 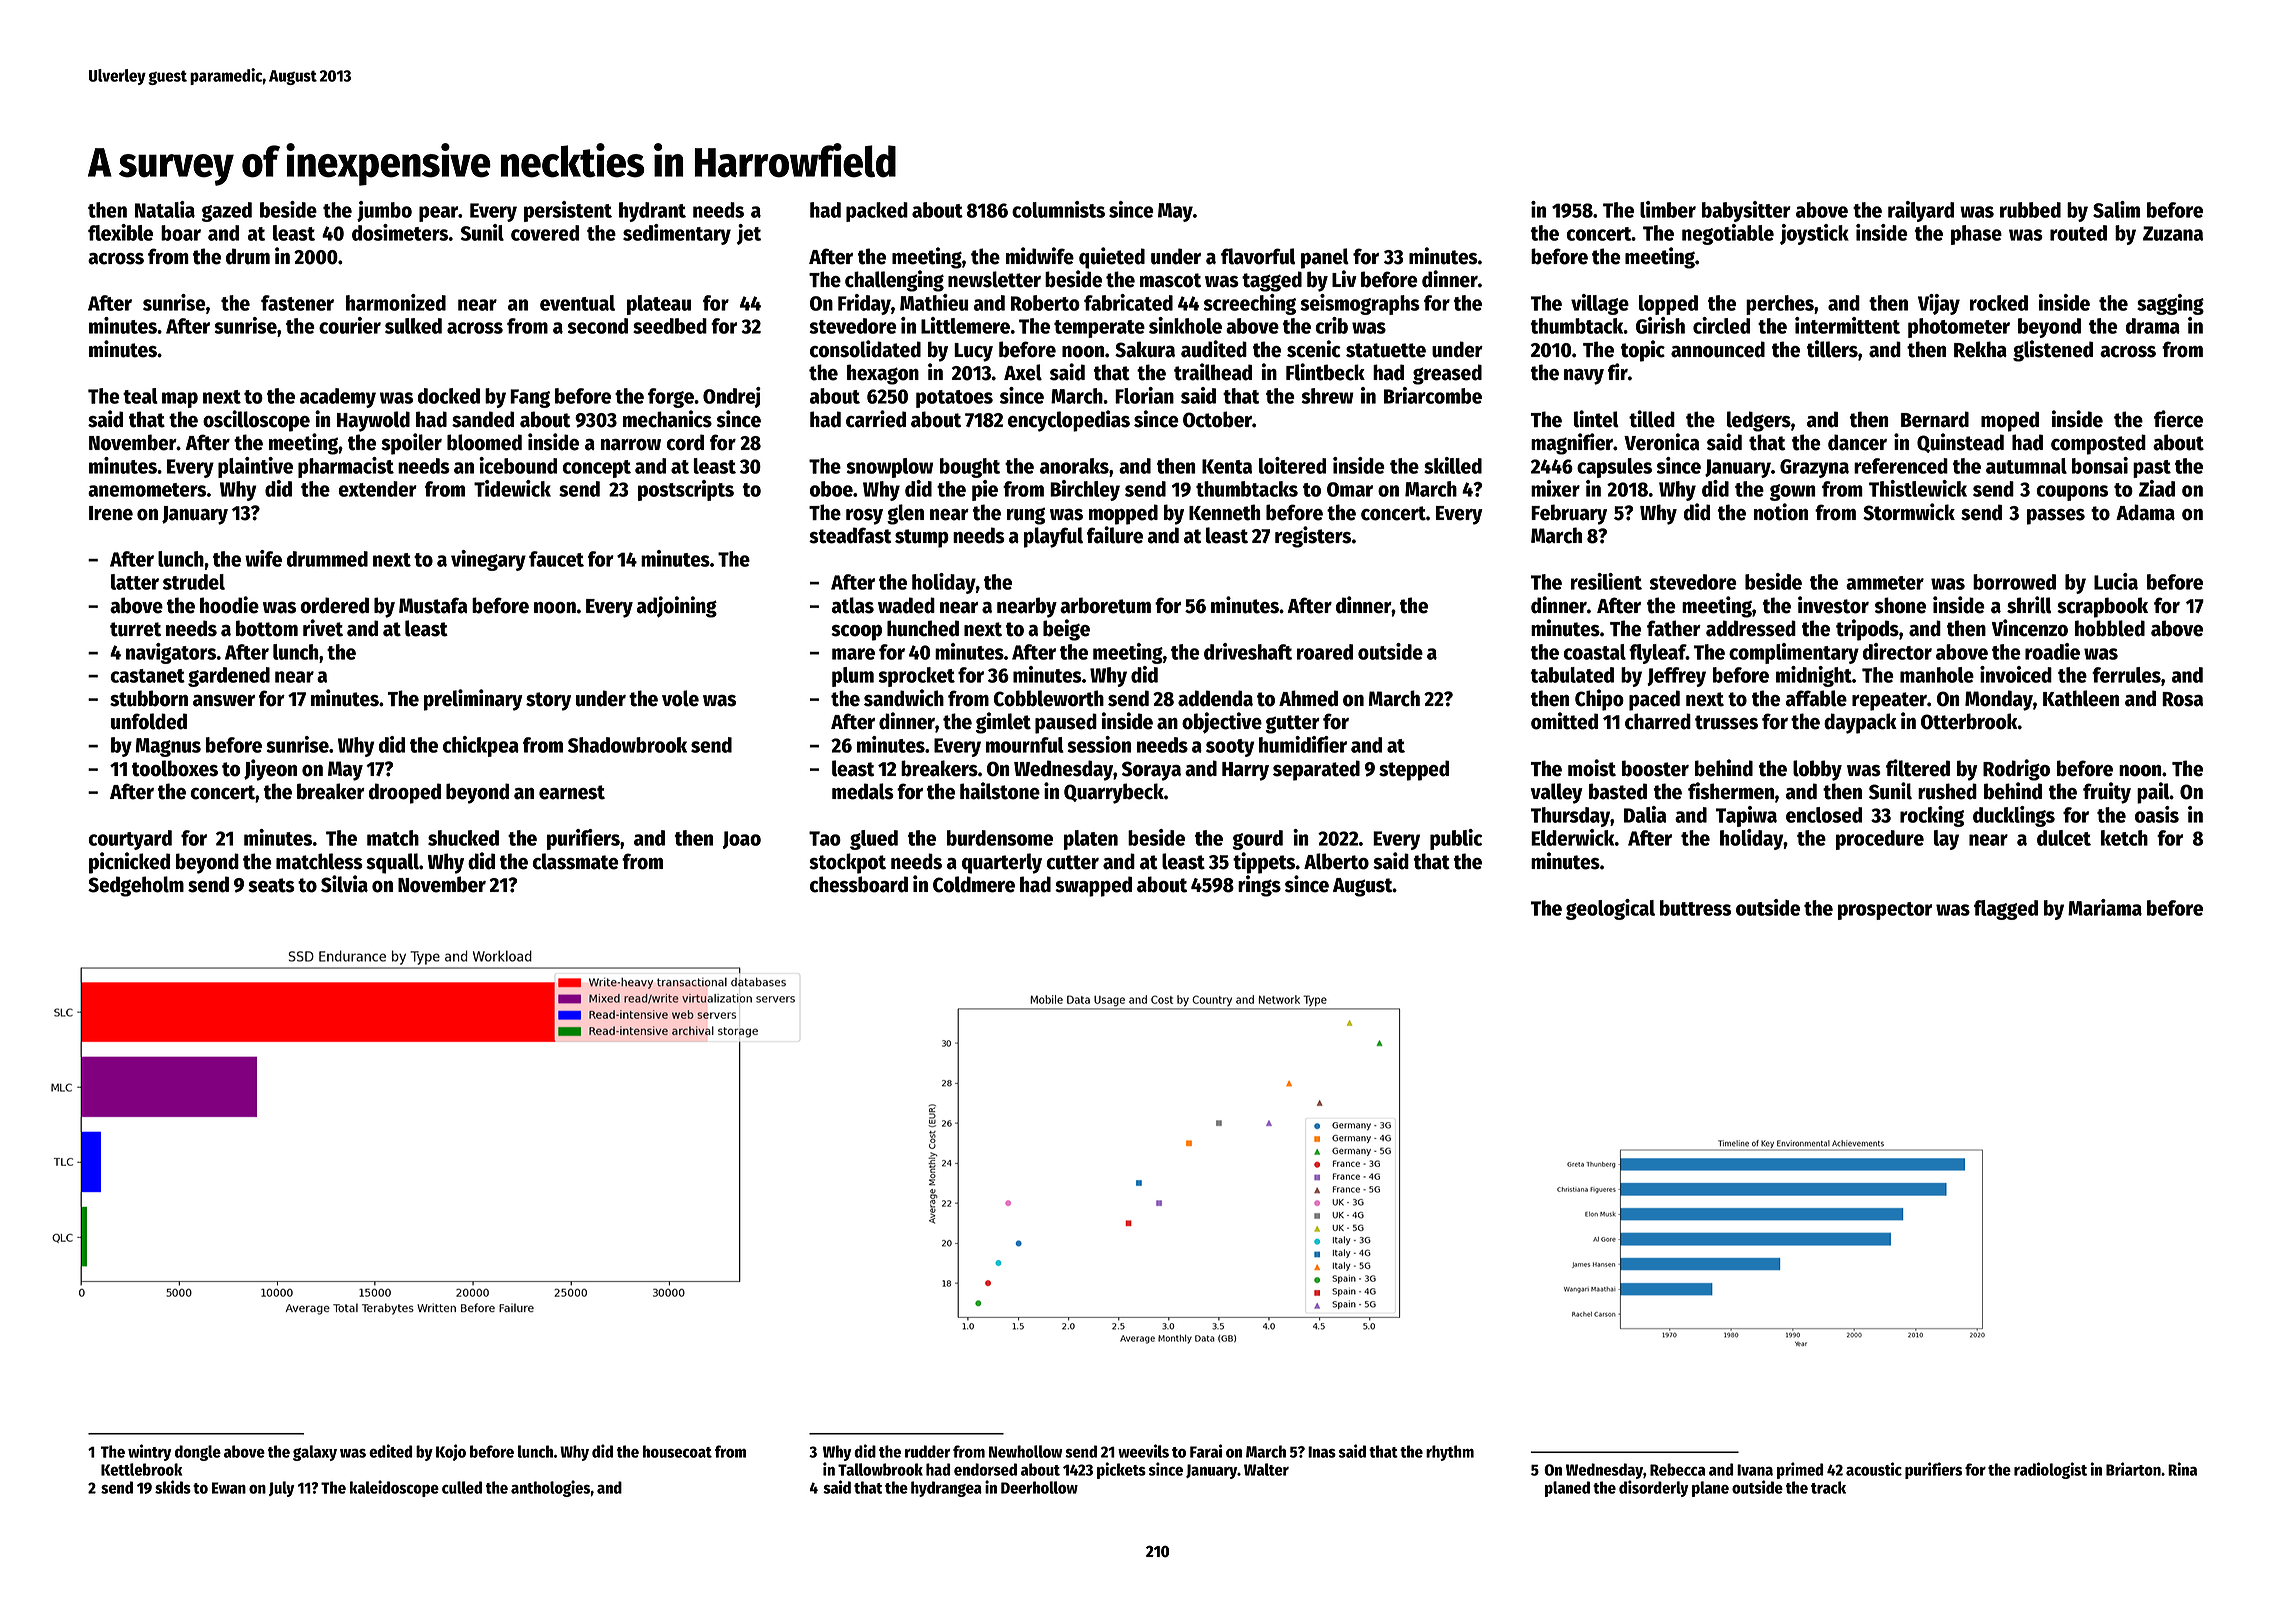 I want to click on flexible, so click(x=120, y=232).
